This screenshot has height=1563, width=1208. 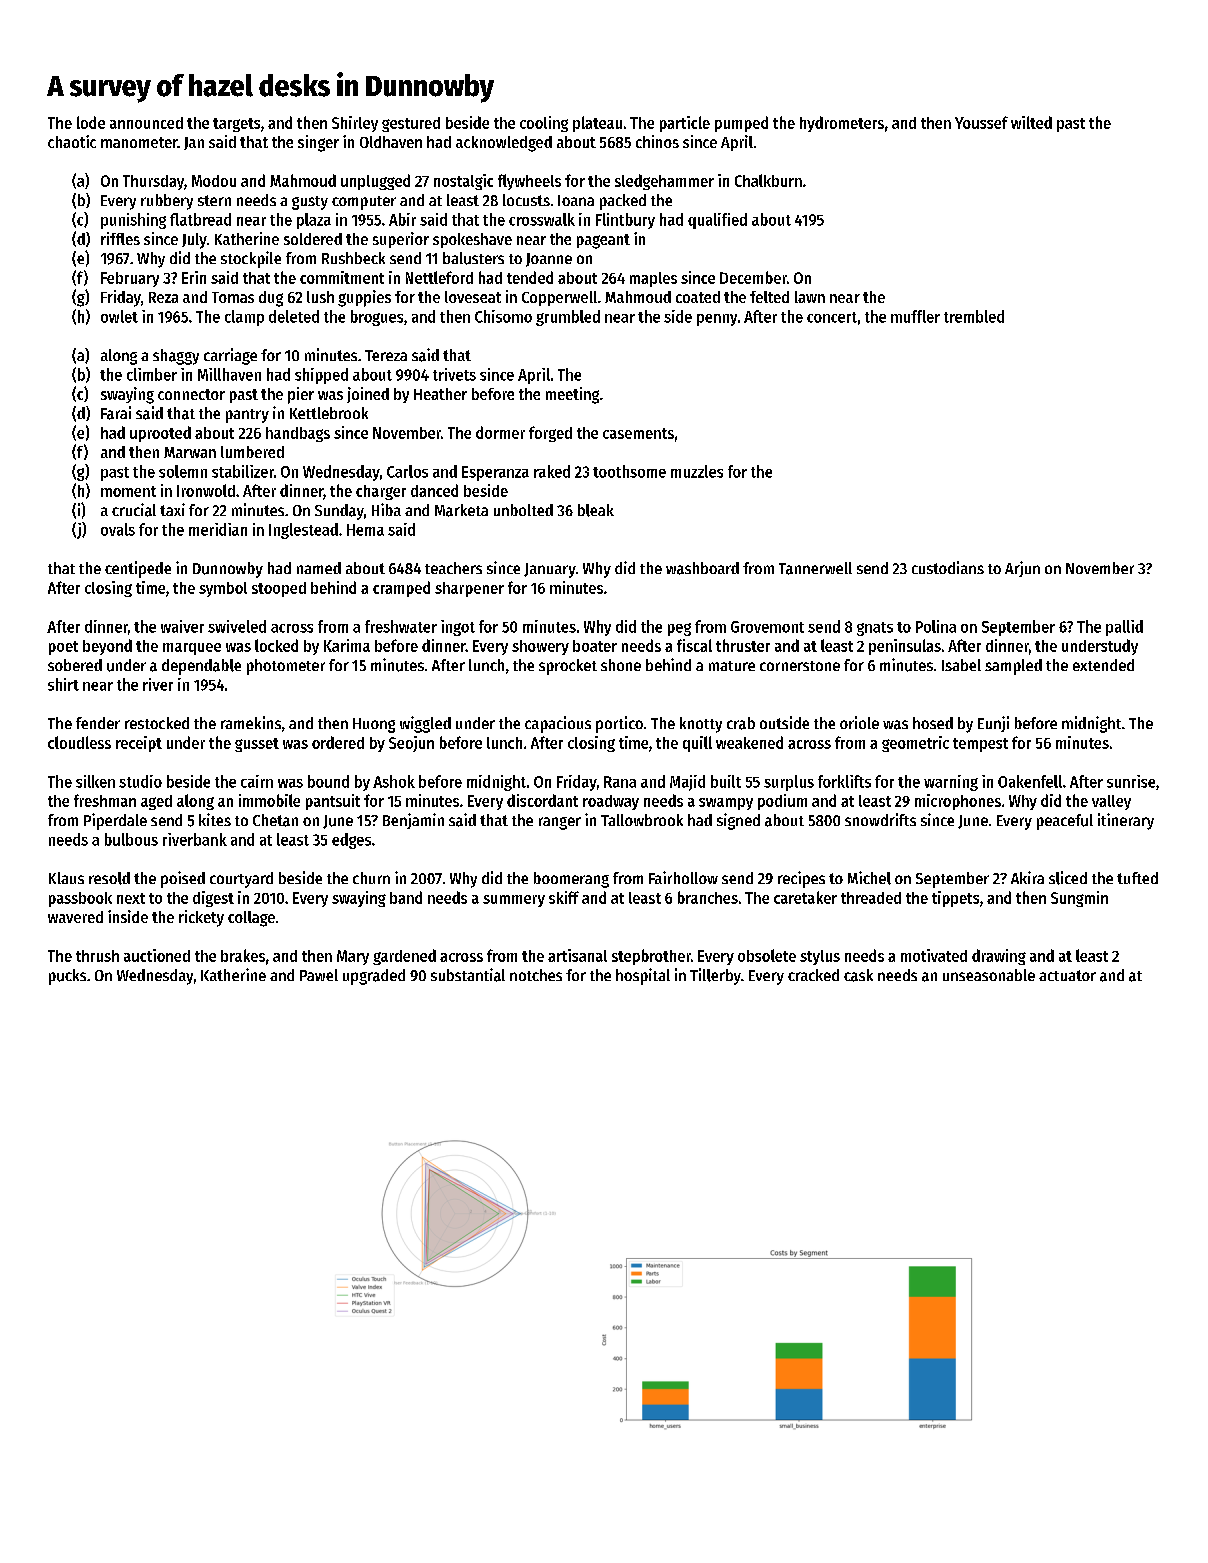 What do you see at coordinates (875, 629) in the screenshot?
I see `gnats` at bounding box center [875, 629].
